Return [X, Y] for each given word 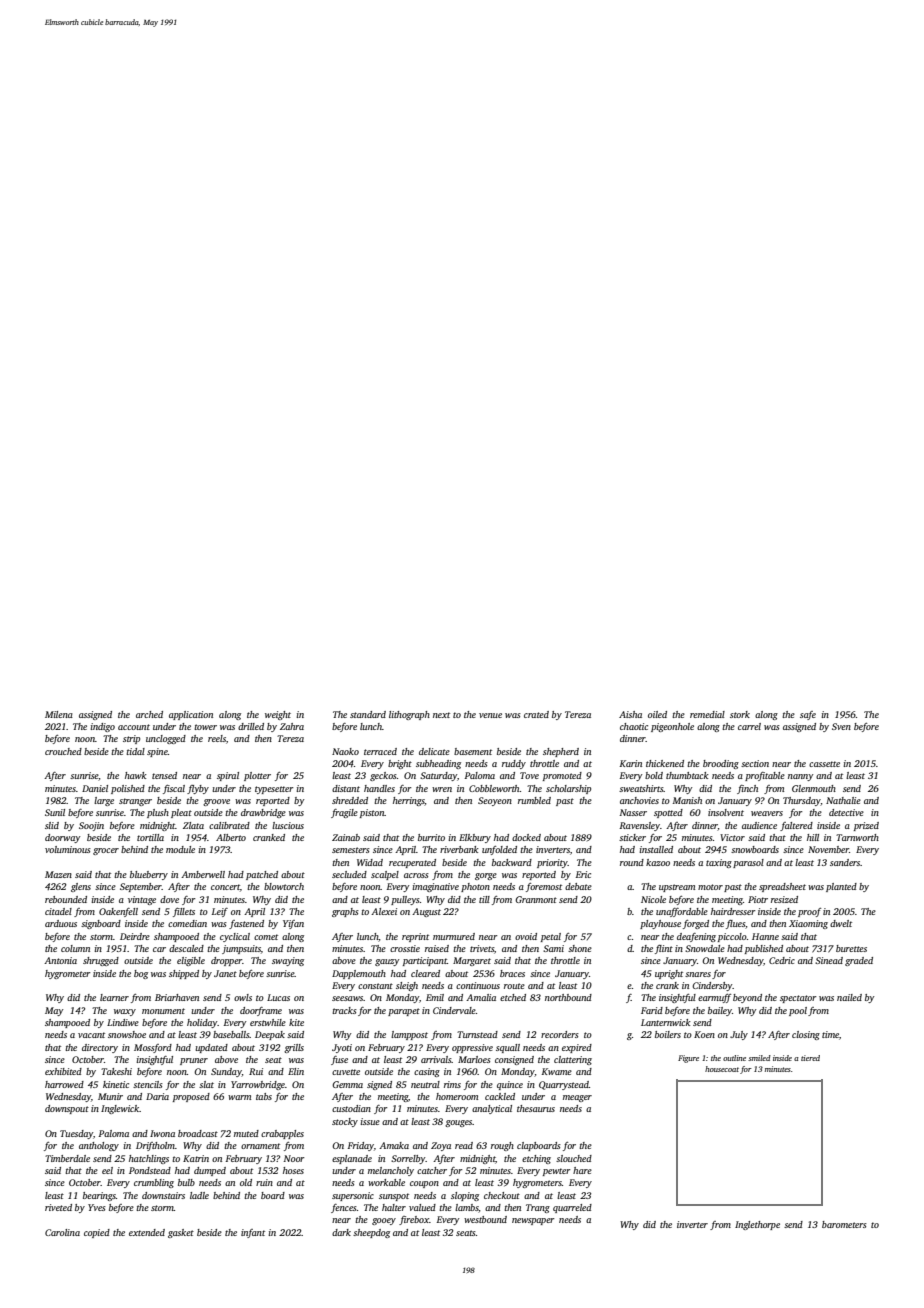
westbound [485, 1219]
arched [149, 714]
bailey [720, 1011]
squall [508, 1048]
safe [808, 715]
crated [536, 714]
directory [100, 1048]
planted [841, 887]
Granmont [536, 899]
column [75, 948]
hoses [293, 1170]
